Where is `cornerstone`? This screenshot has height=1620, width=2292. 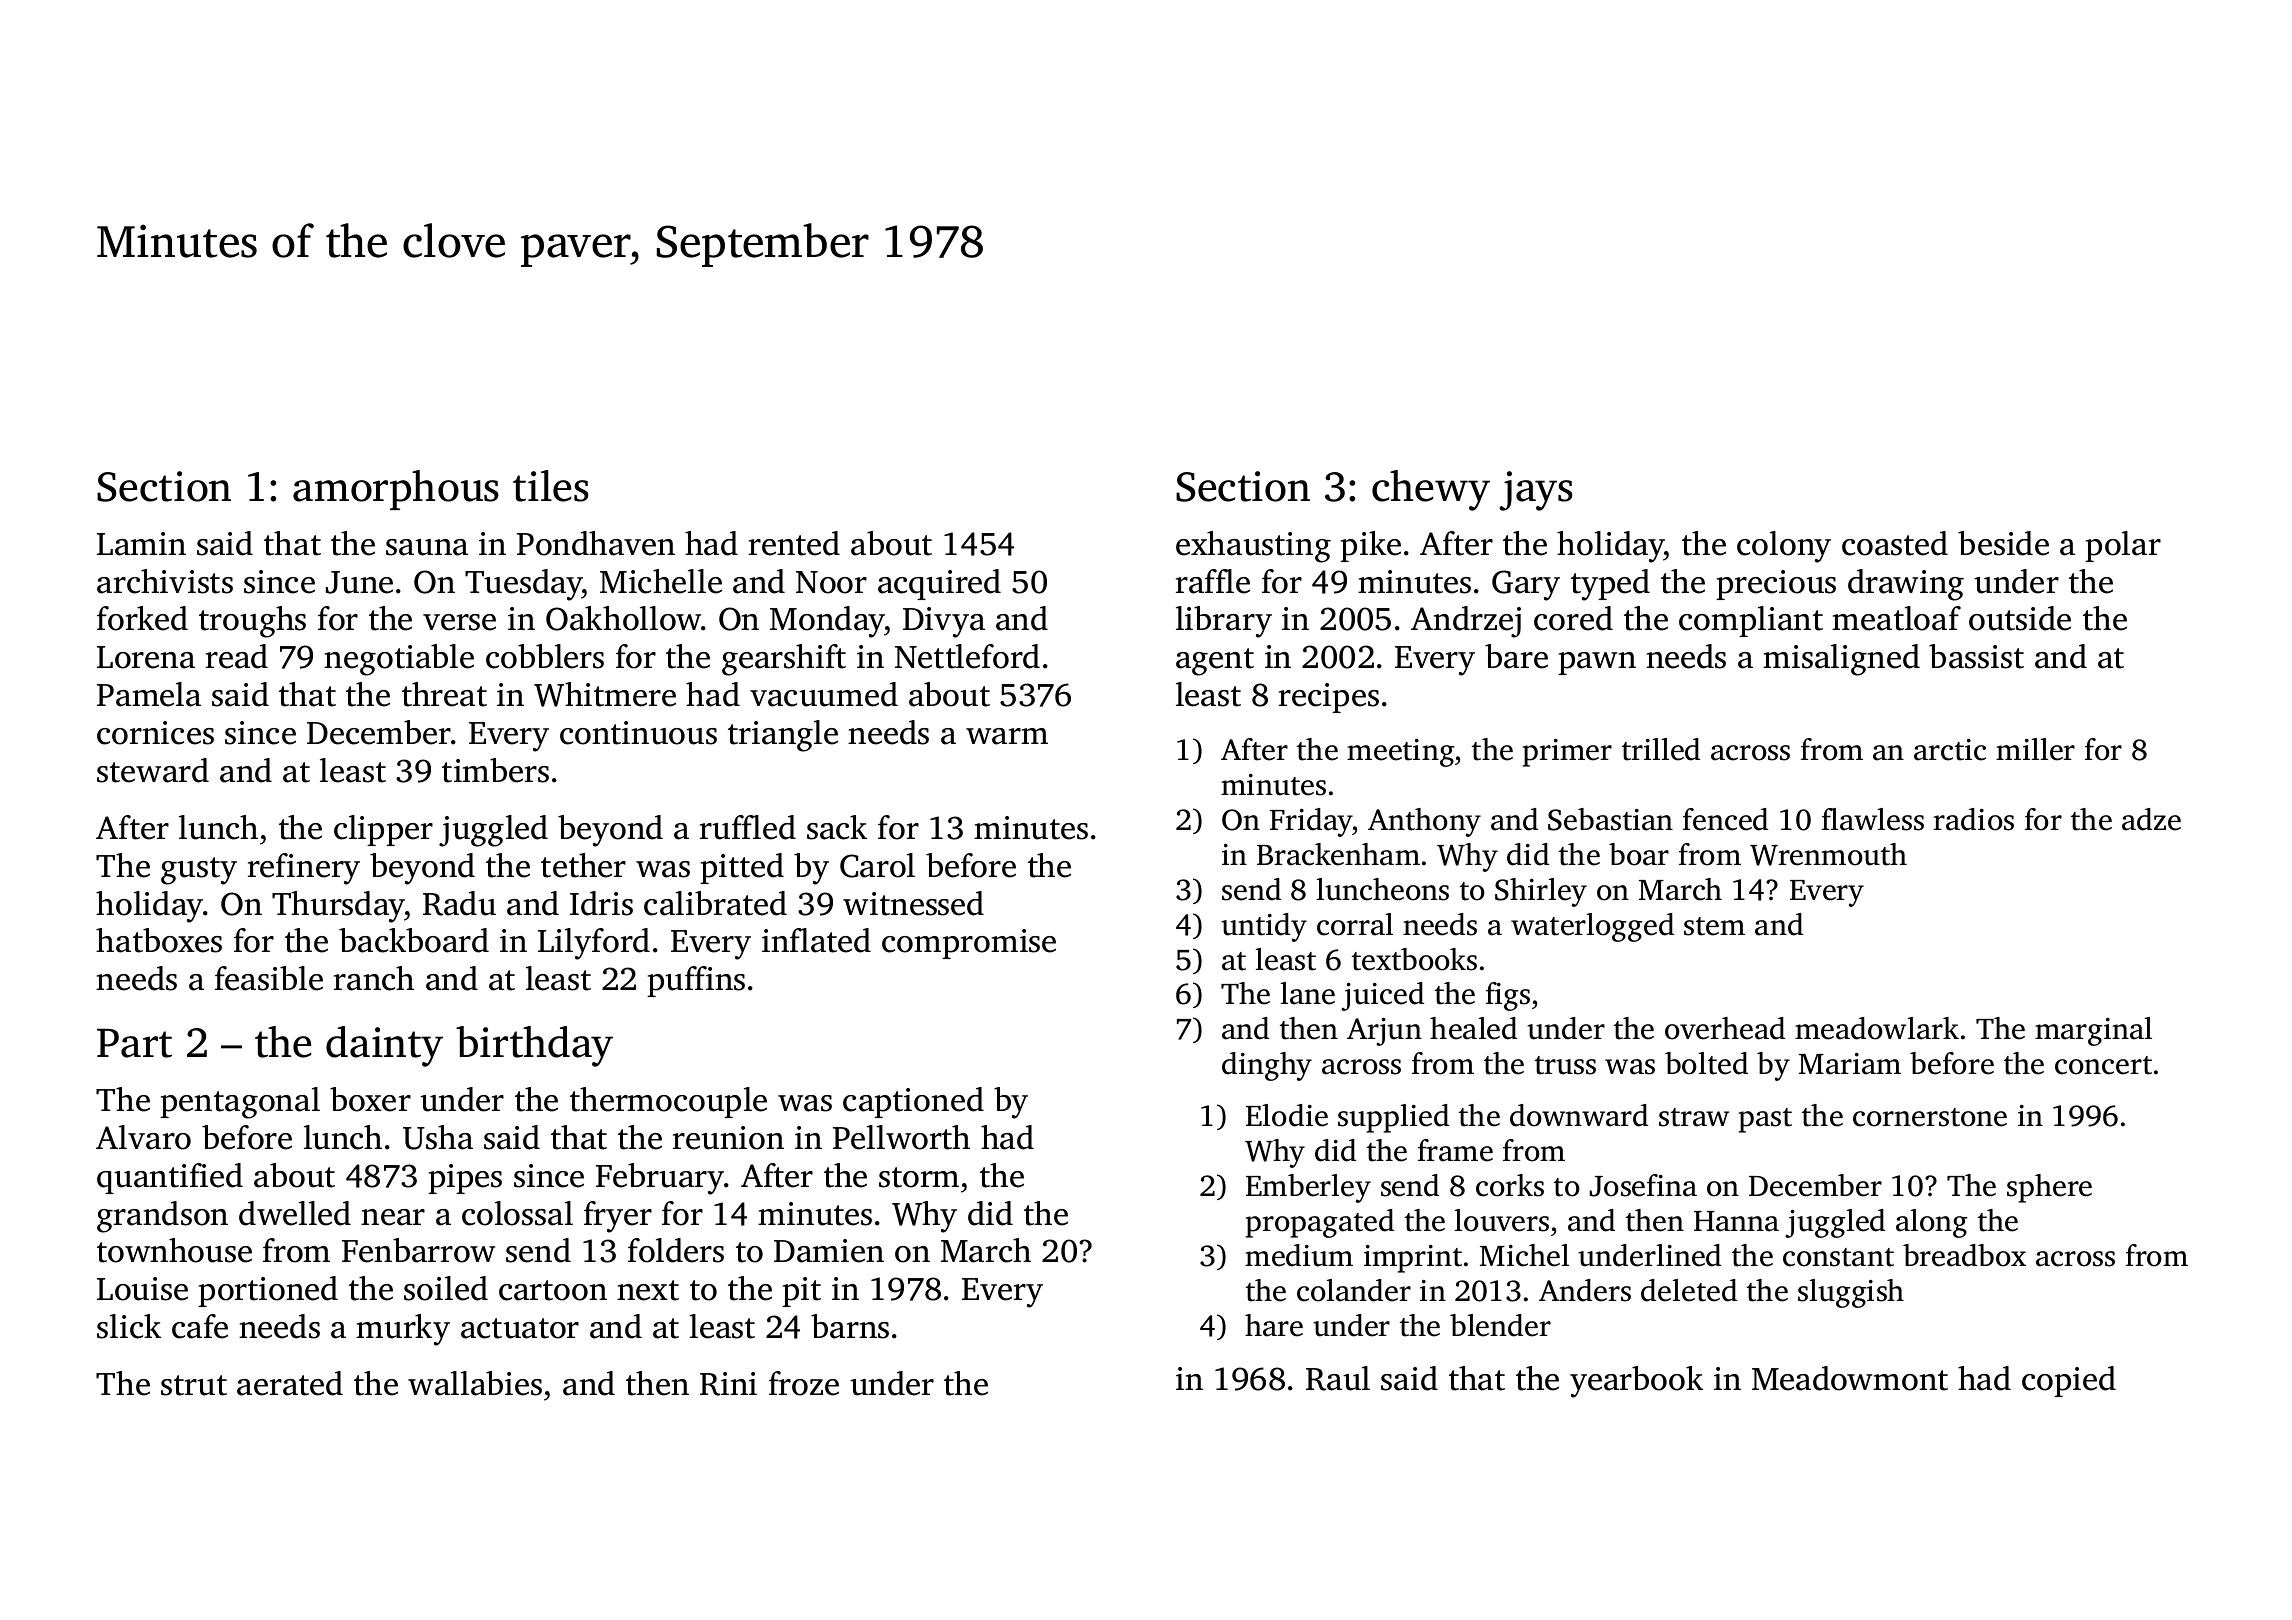
cornerstone is located at coordinates (1930, 1117).
